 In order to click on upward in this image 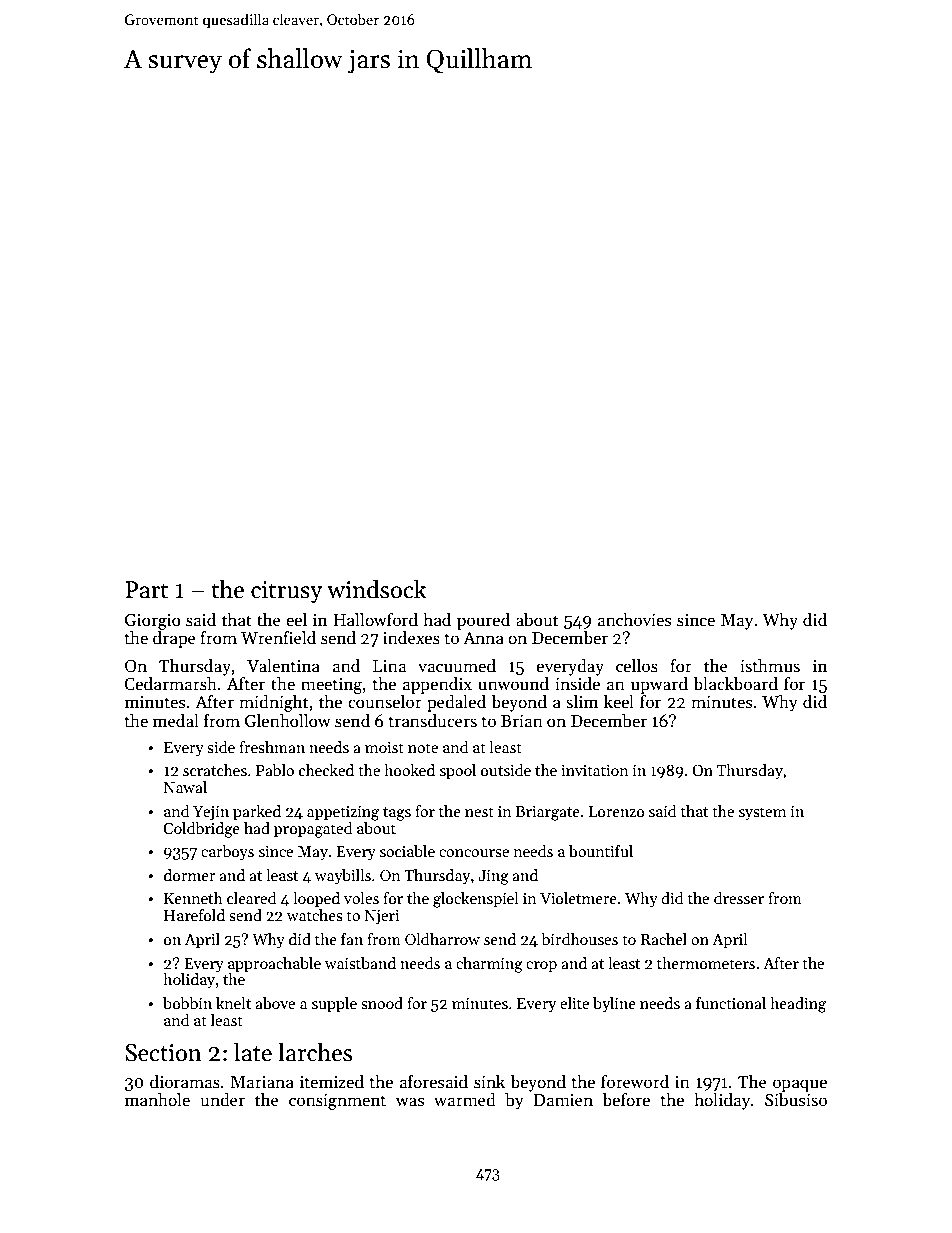, I will do `click(659, 685)`.
